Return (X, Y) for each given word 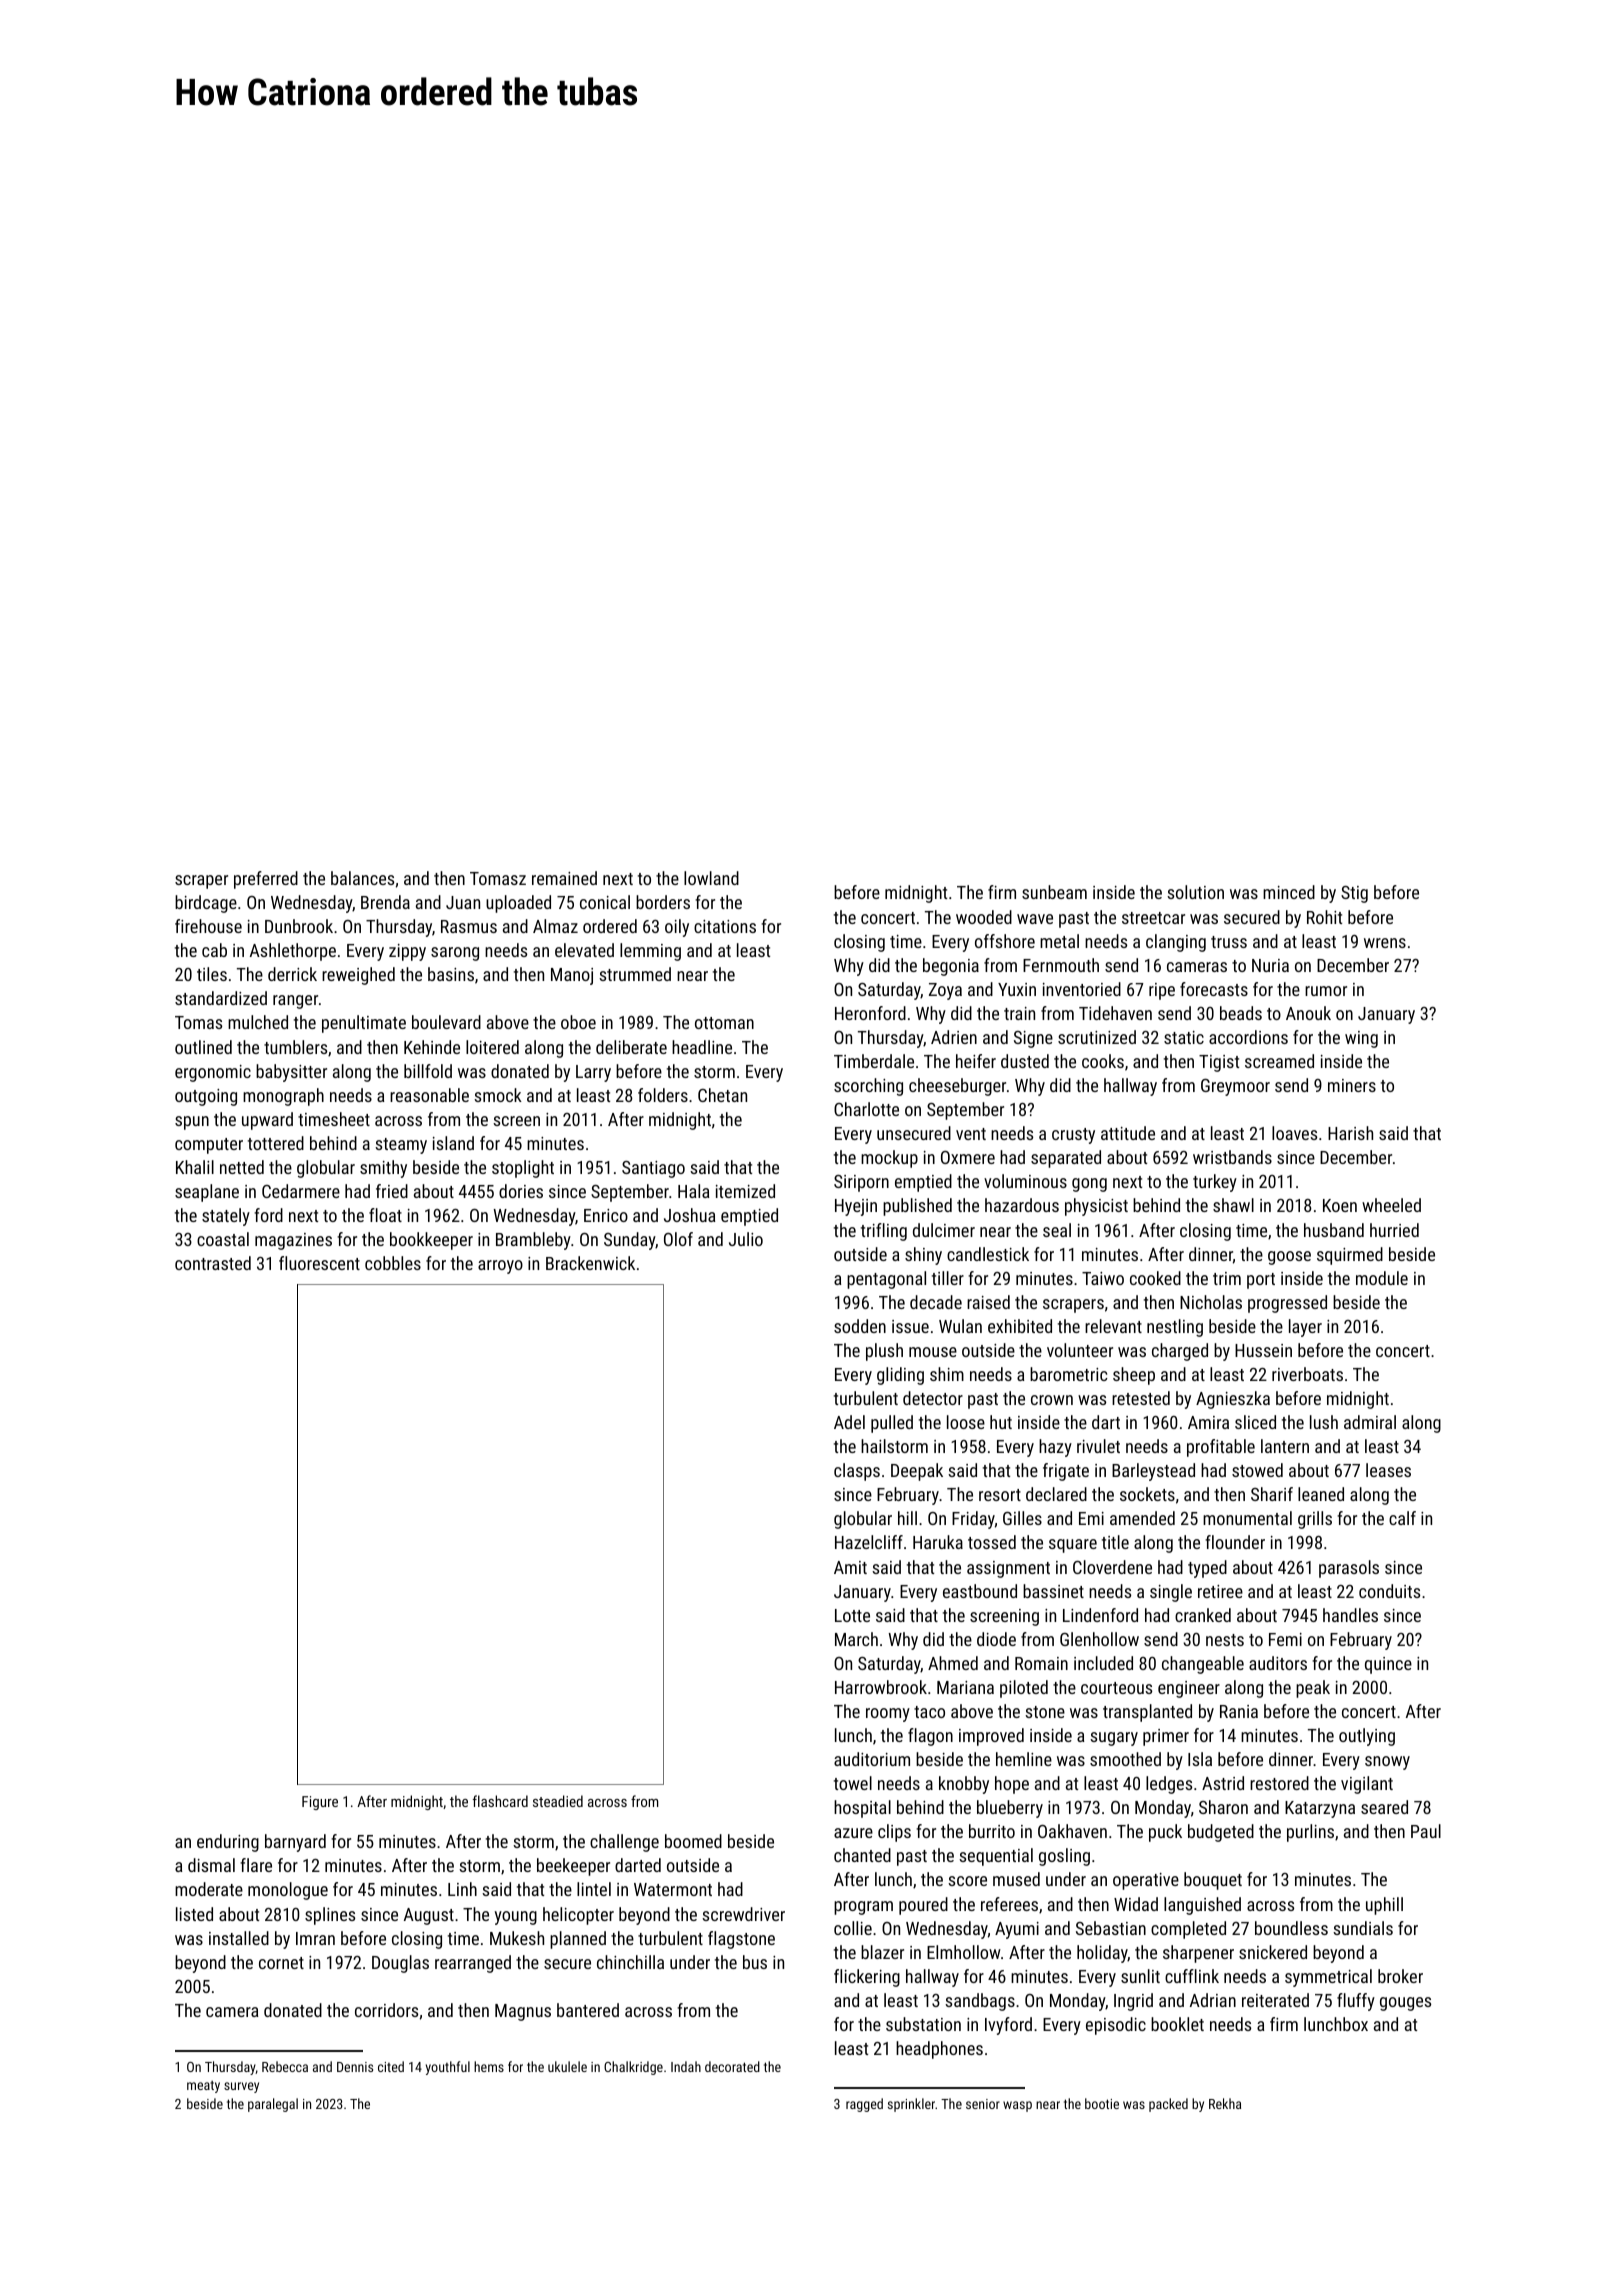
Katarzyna (1320, 1809)
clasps (857, 1472)
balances (362, 878)
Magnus (523, 2012)
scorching (868, 1087)
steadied (558, 1801)
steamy (401, 1146)
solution (1195, 892)
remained (564, 878)
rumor (1326, 991)
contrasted (213, 1263)
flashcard (500, 1801)
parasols (1349, 1569)
